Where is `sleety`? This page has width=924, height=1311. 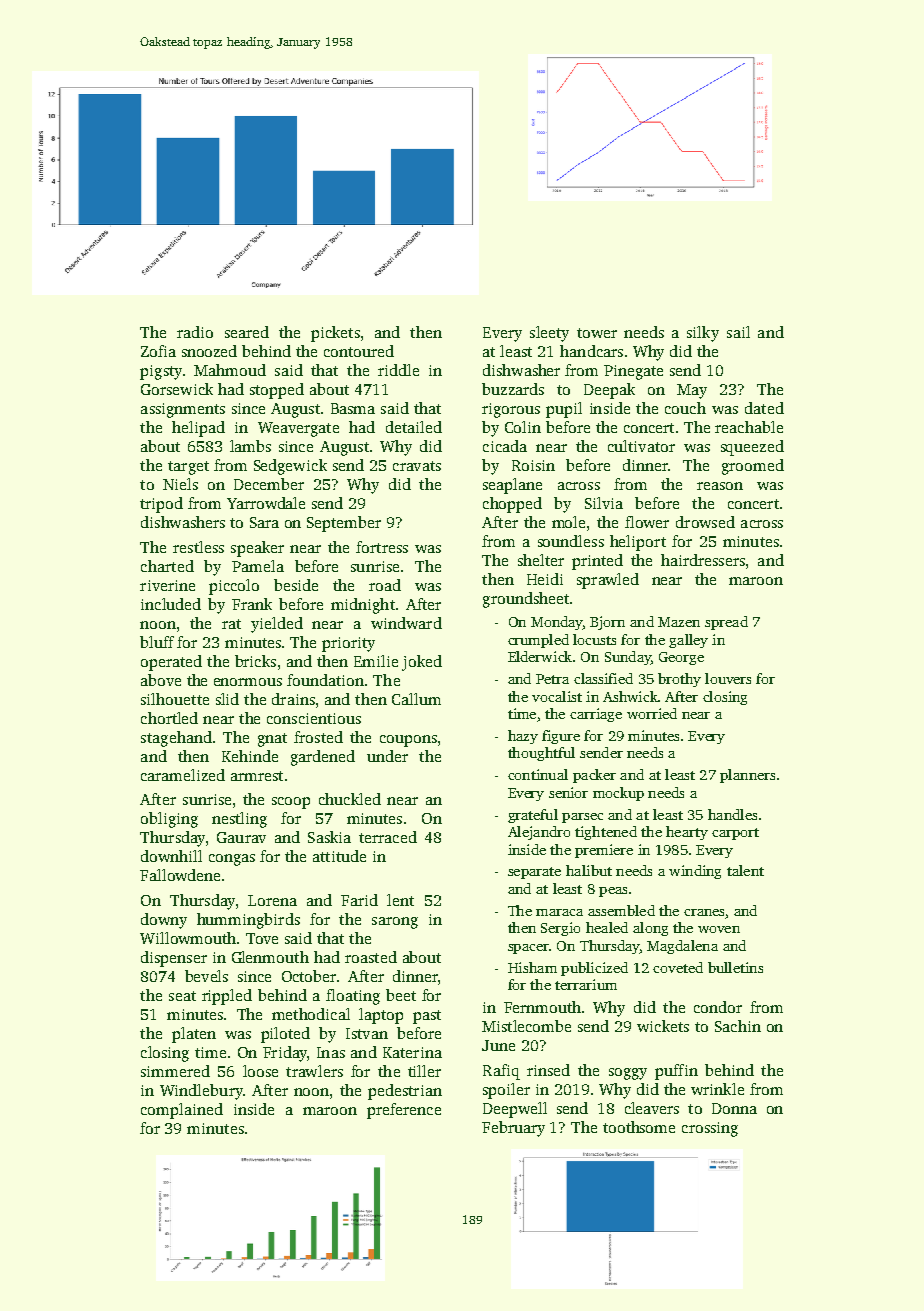 sleety is located at coordinates (549, 334).
